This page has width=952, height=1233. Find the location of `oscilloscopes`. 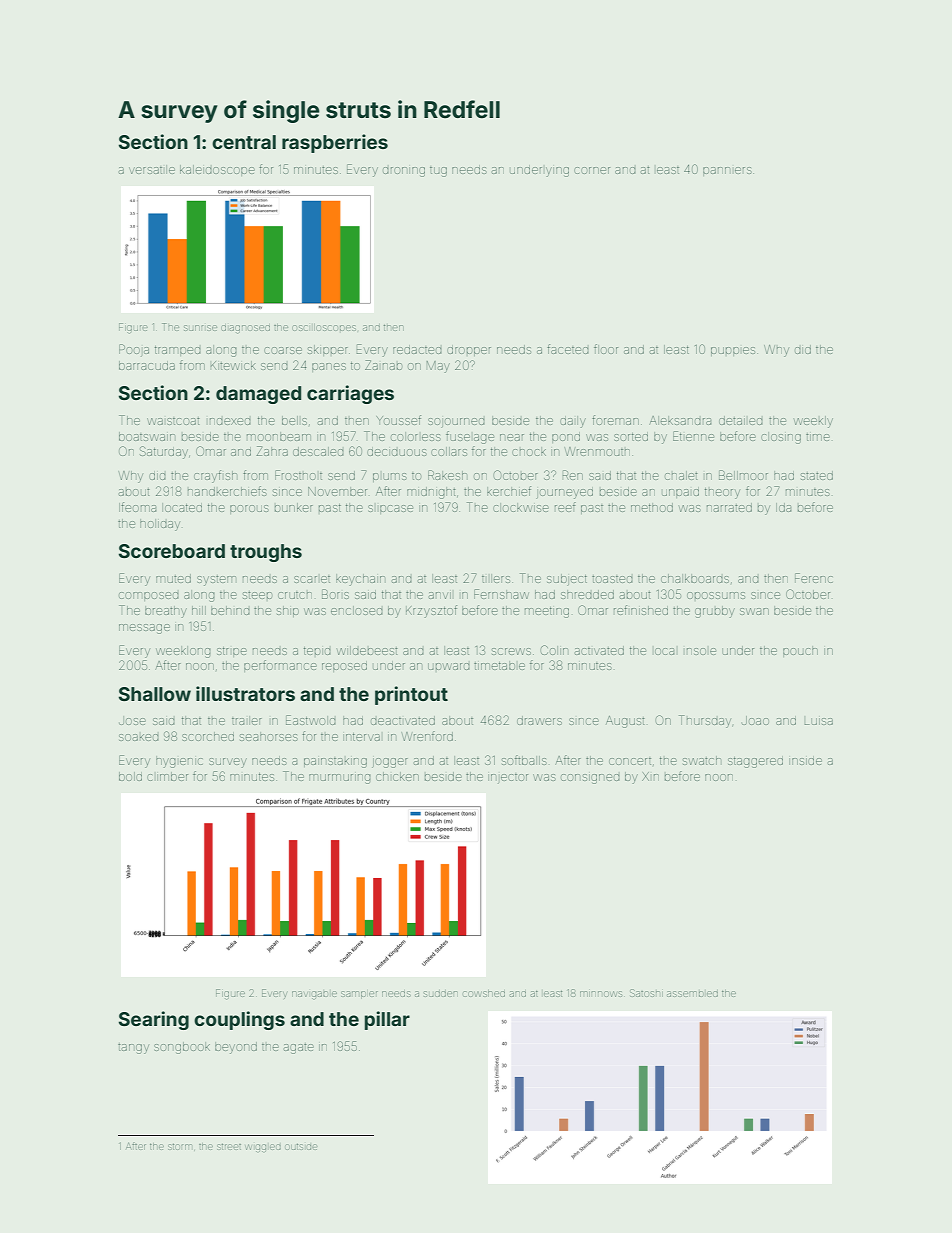

oscilloscopes is located at coordinates (324, 327).
